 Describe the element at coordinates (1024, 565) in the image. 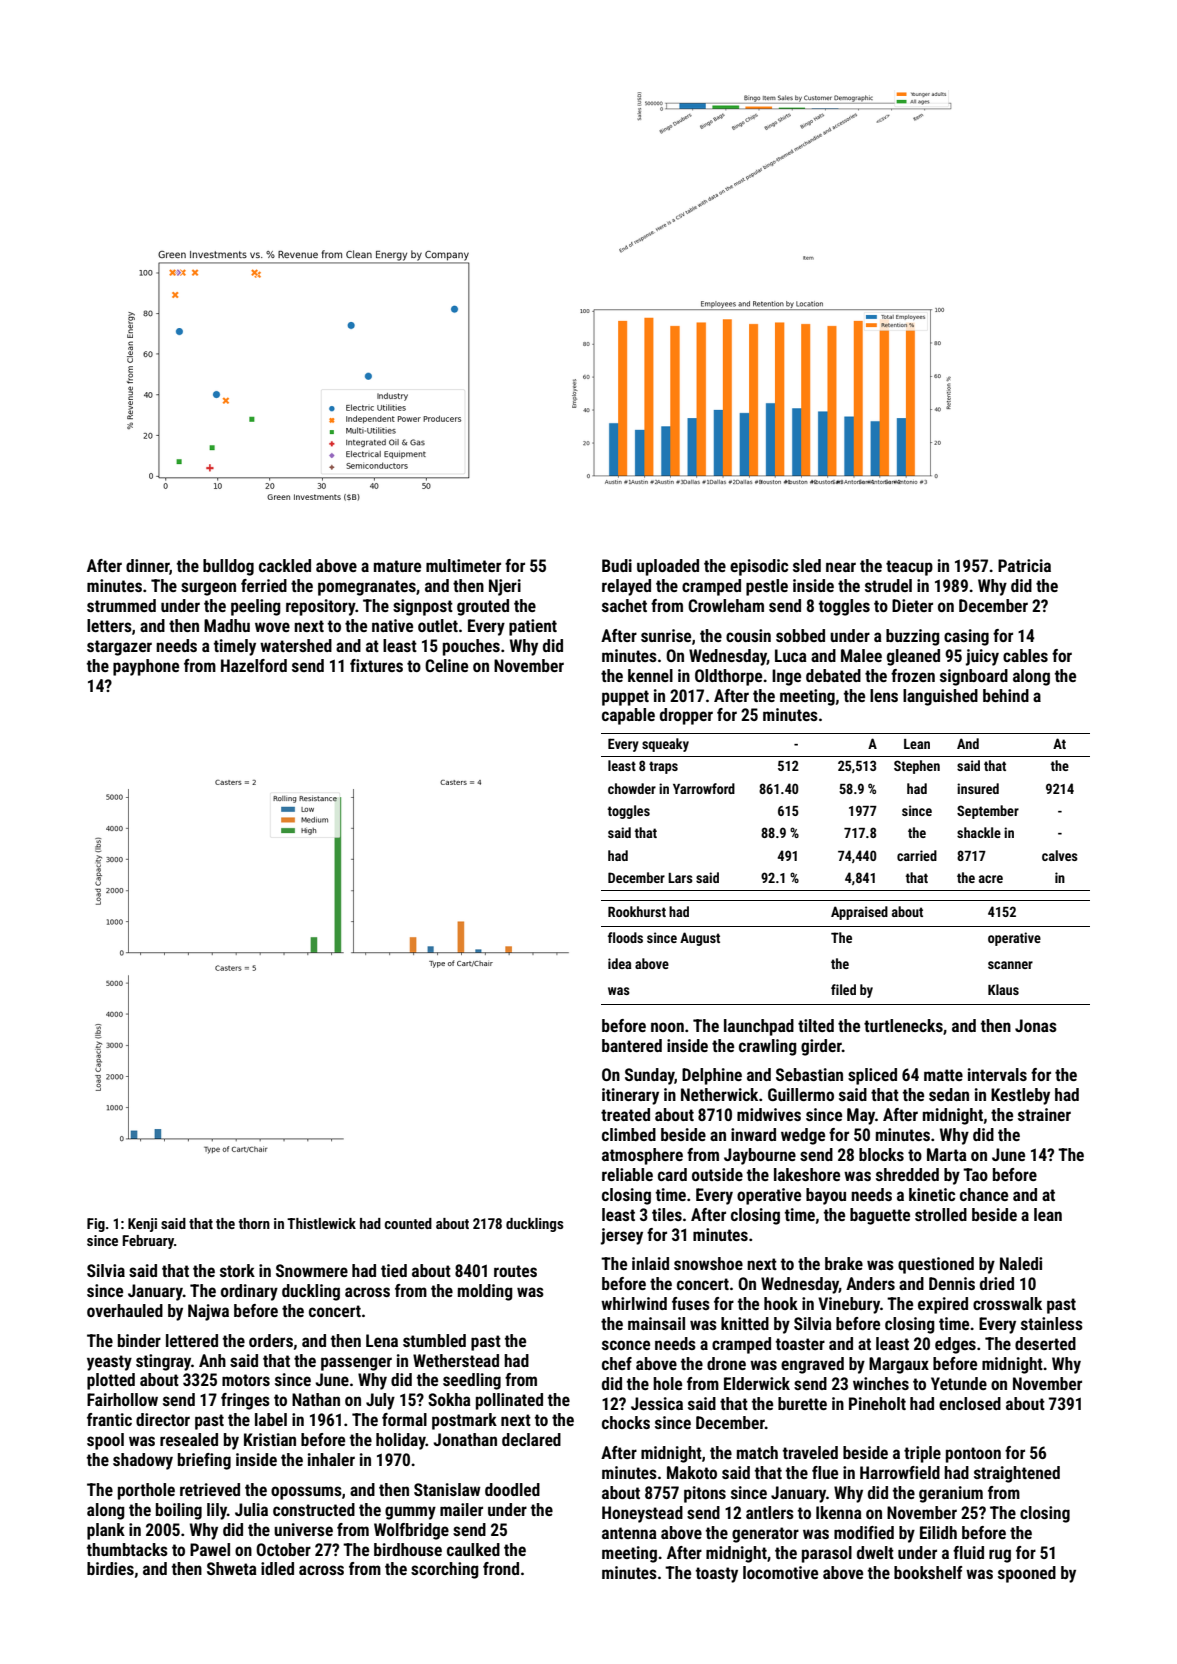

I see `Patricia` at that location.
